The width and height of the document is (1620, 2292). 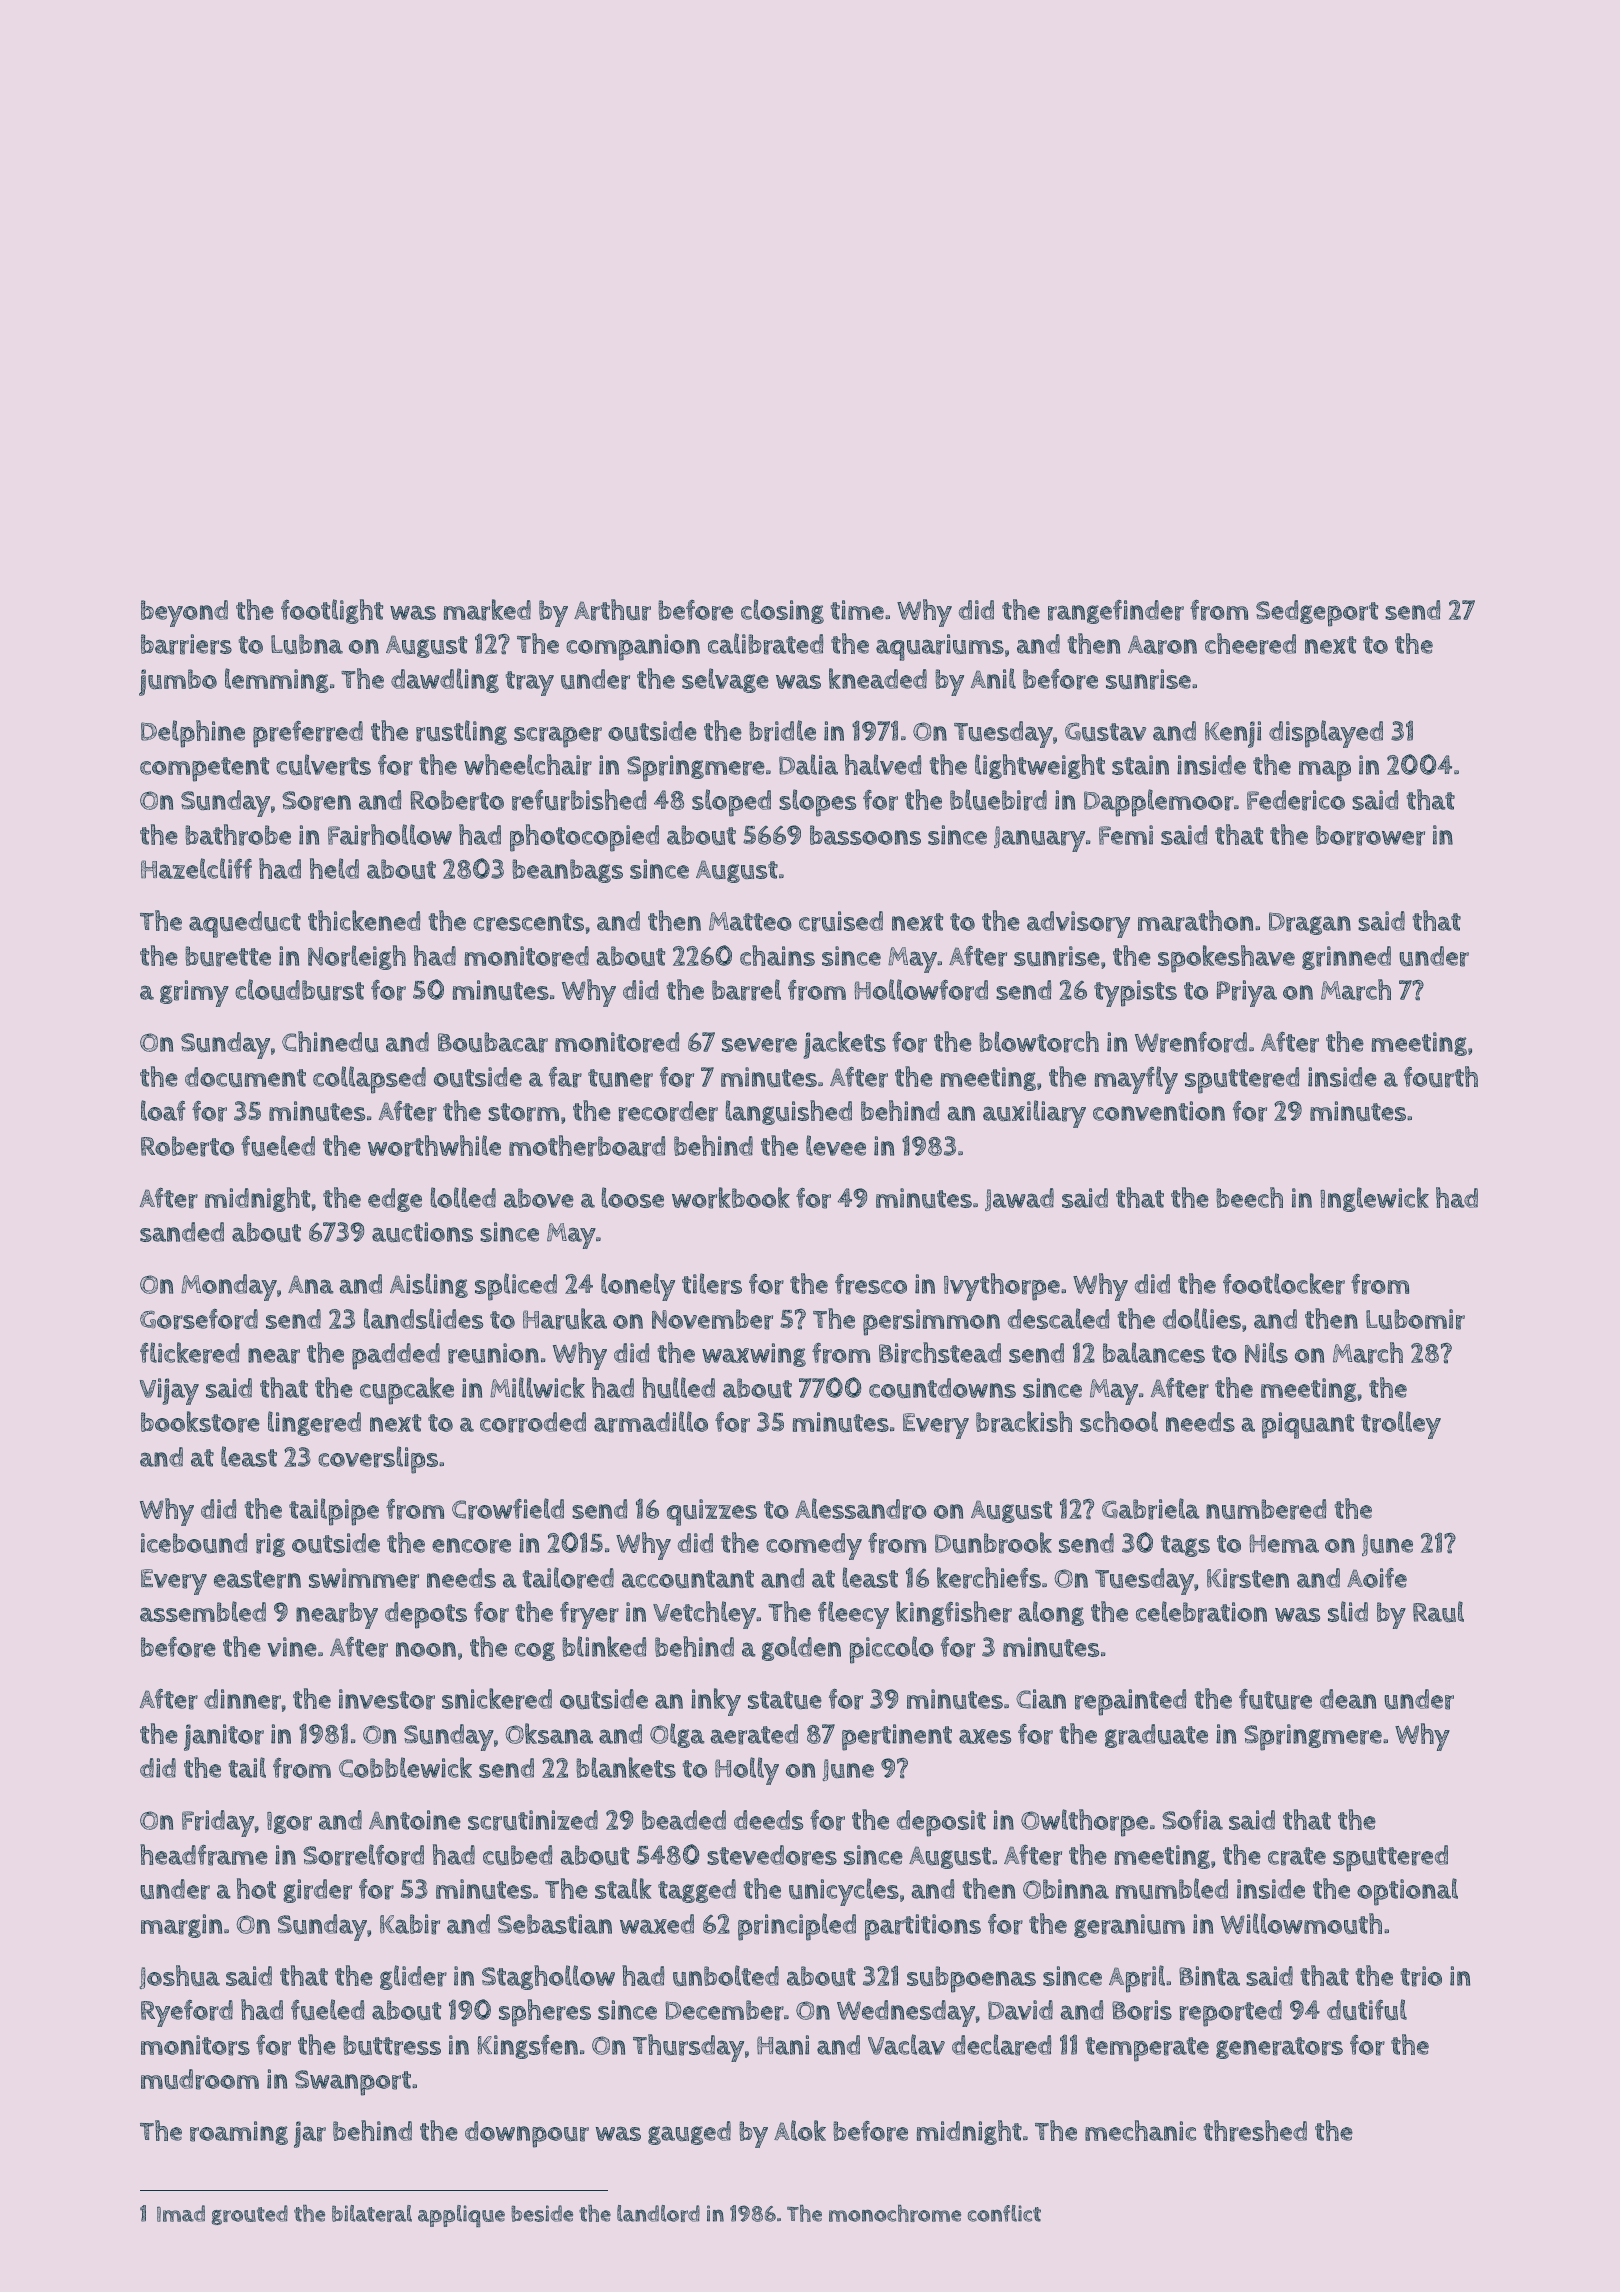 I want to click on cheered, so click(x=1250, y=644).
